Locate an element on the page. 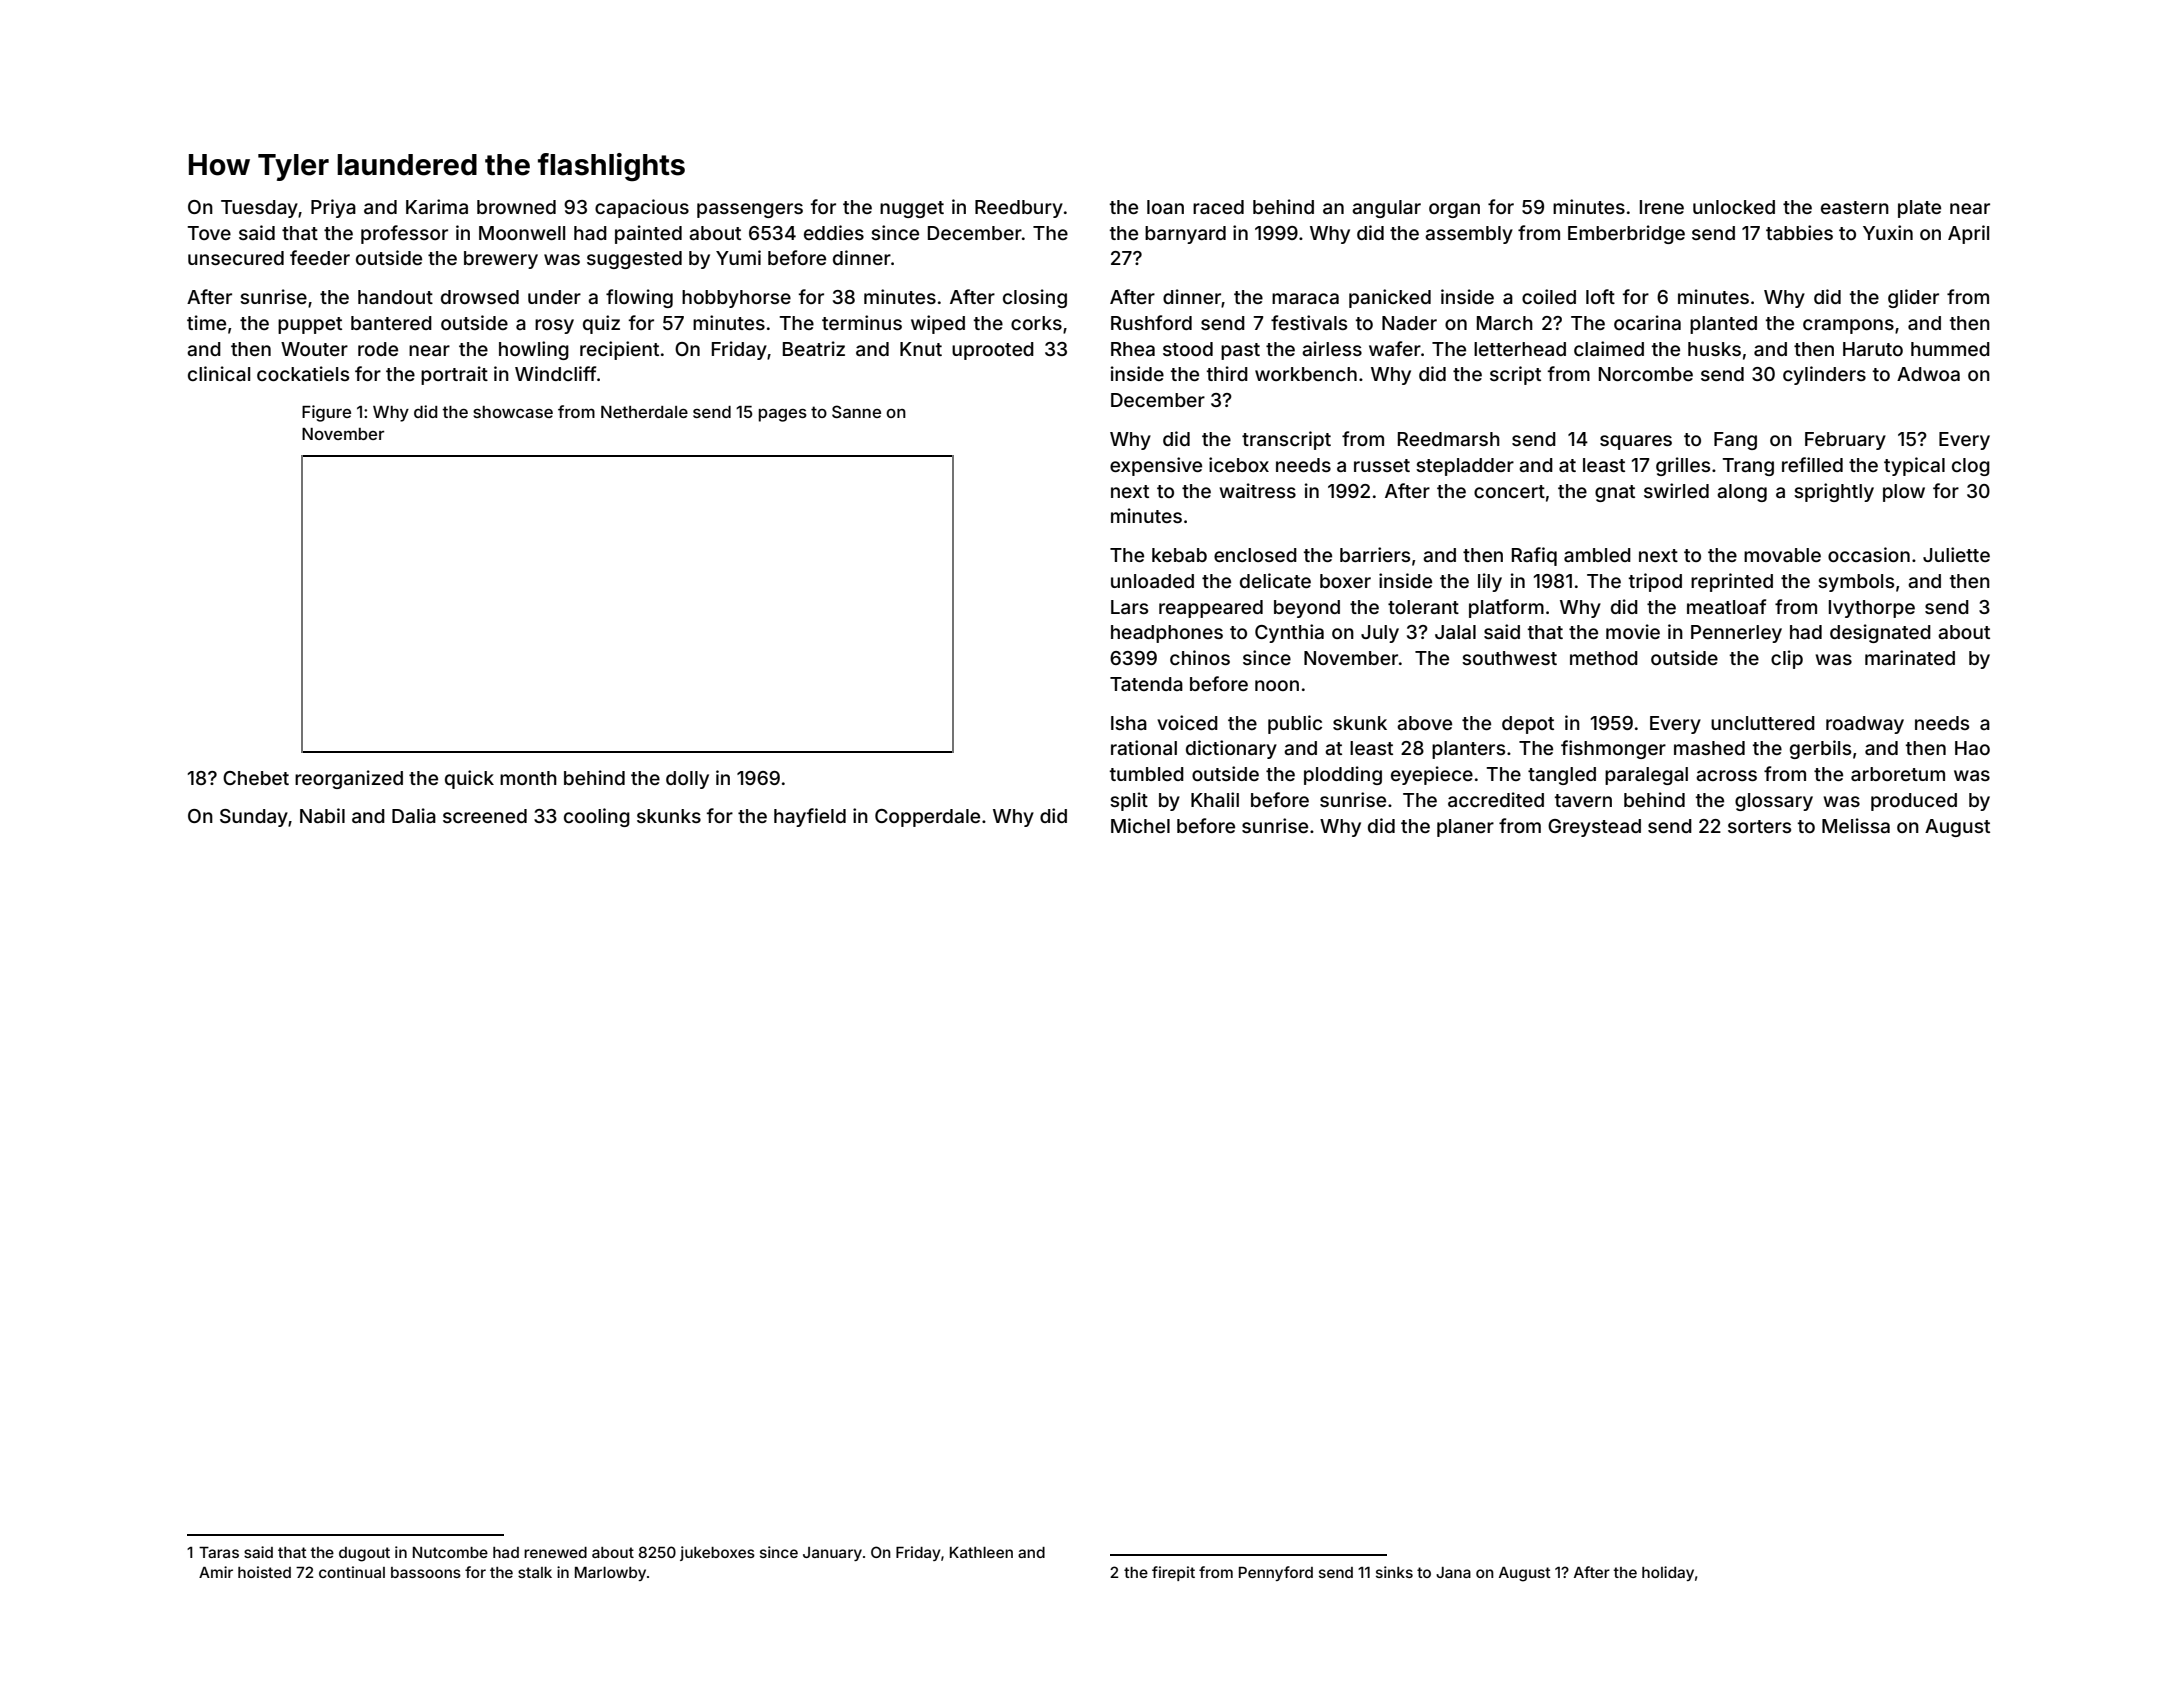 This image has width=2178, height=1683. Figure is located at coordinates (326, 413).
